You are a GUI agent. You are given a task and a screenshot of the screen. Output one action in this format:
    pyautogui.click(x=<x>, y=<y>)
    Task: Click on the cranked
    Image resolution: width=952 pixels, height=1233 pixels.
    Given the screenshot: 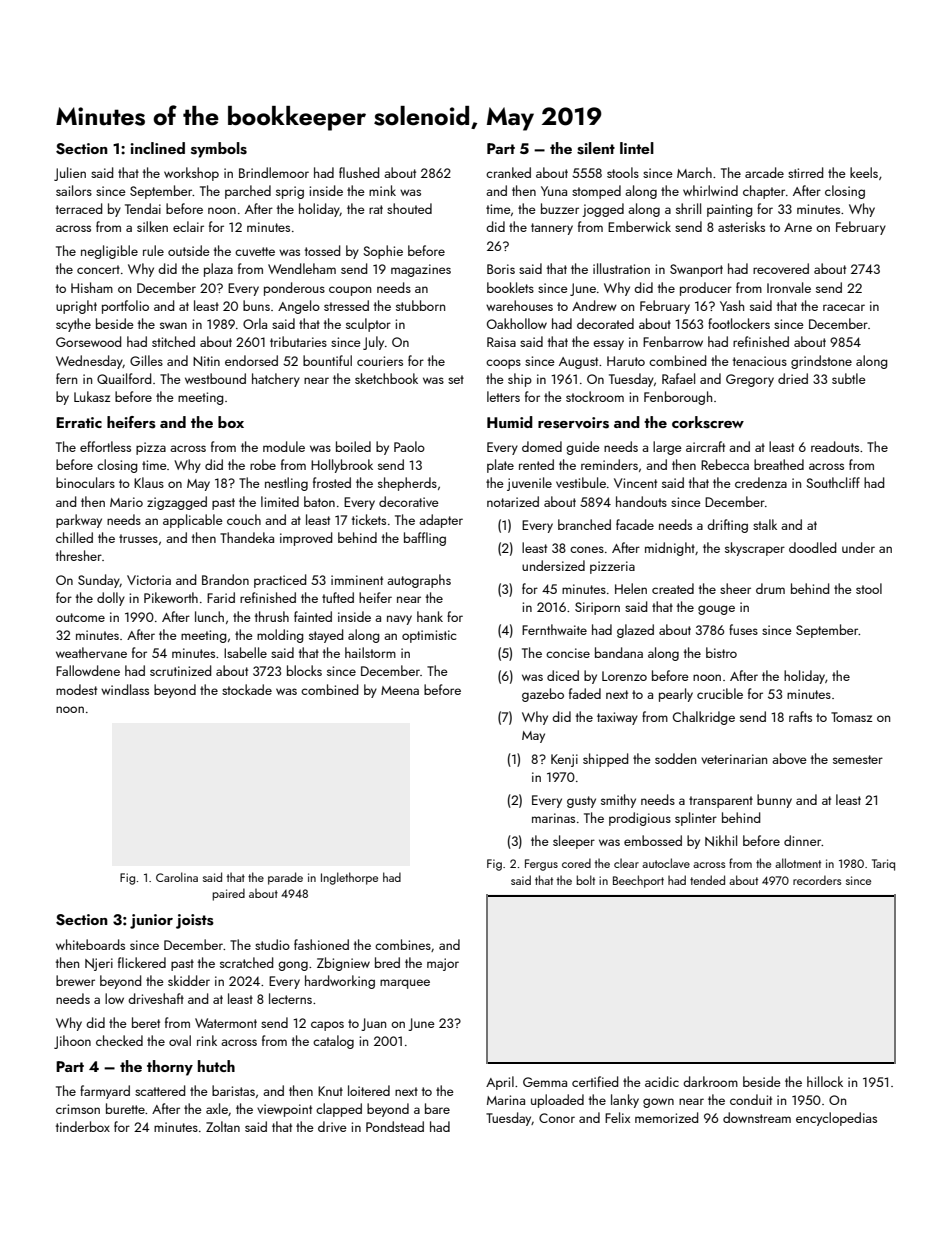 What is the action you would take?
    pyautogui.click(x=508, y=172)
